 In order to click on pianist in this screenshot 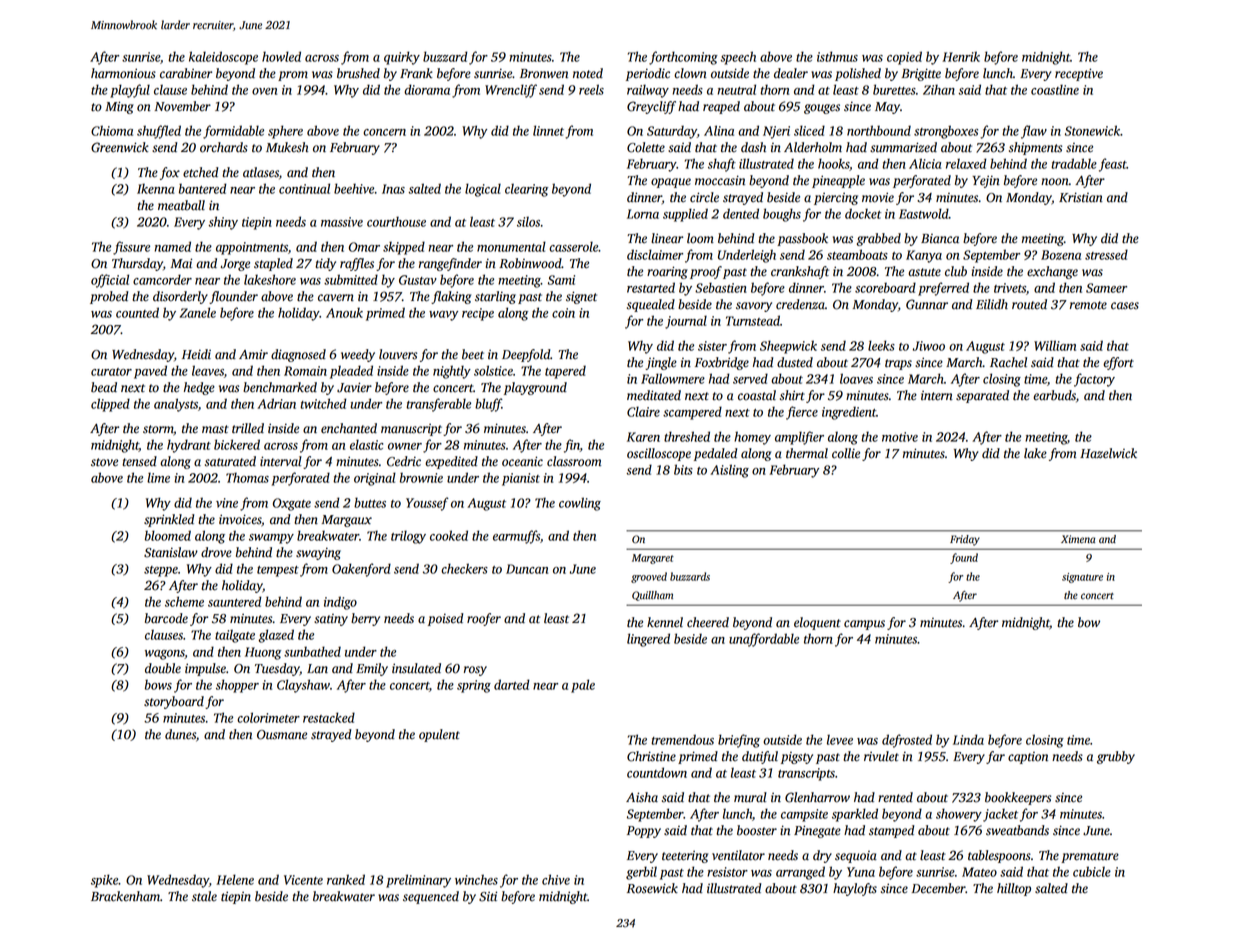, I will do `click(521, 479)`.
